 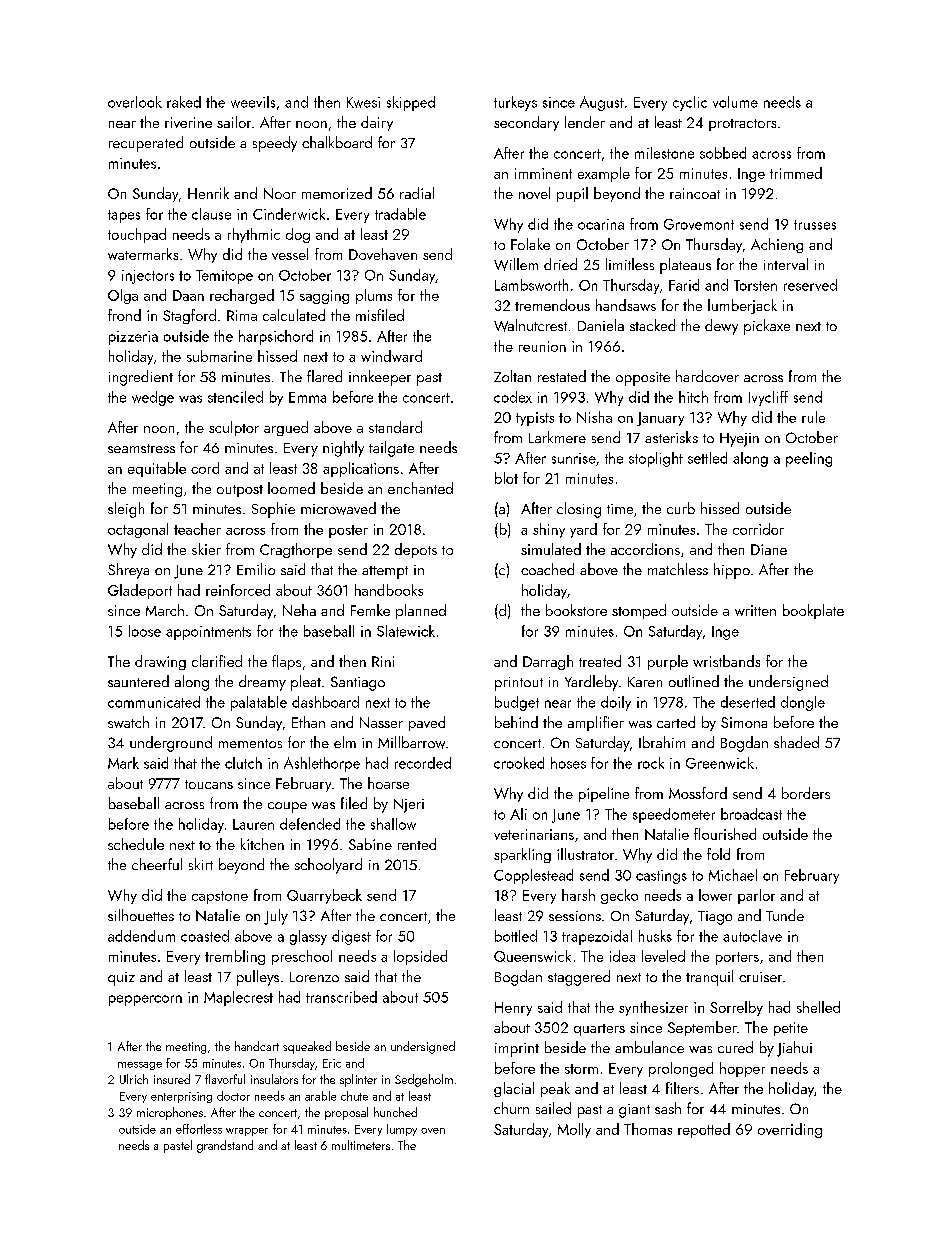 I want to click on Kwesi, so click(x=363, y=102).
